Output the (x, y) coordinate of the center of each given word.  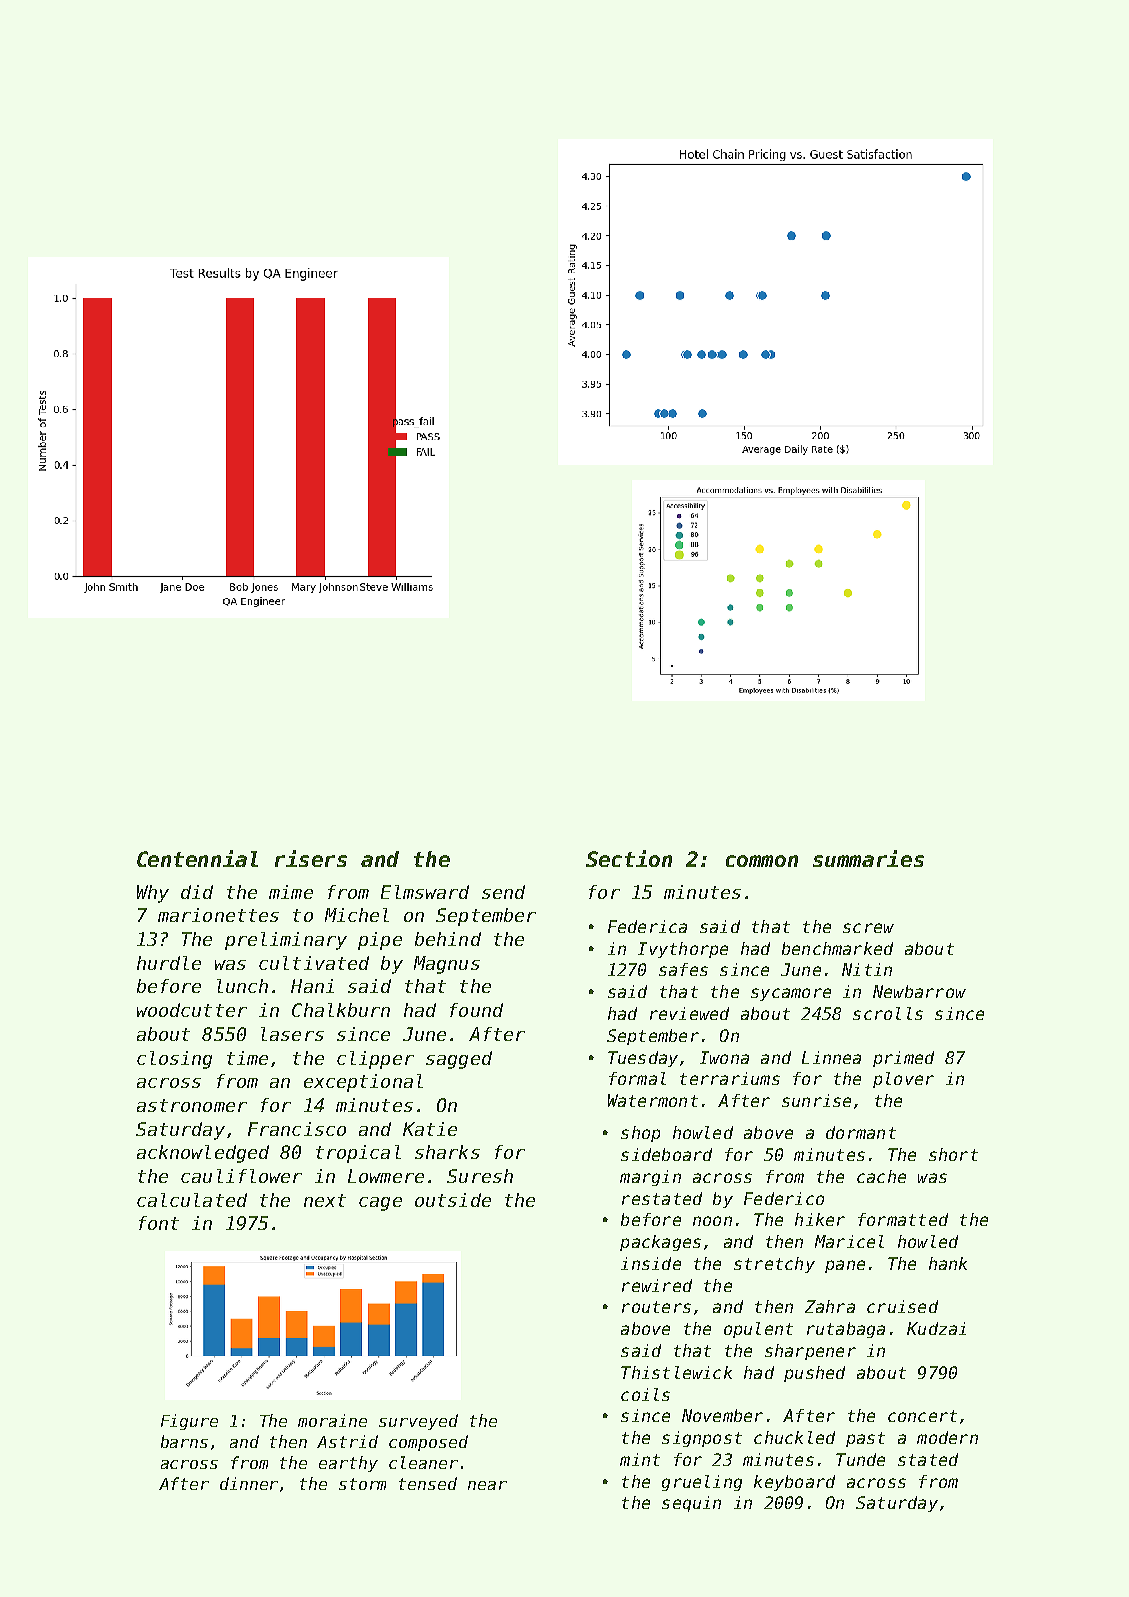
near (487, 1485)
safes (683, 969)
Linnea (831, 1057)
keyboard (794, 1483)
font (159, 1223)
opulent (758, 1330)
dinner (249, 1483)
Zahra (830, 1306)
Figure (189, 1422)
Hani (312, 986)
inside (651, 1263)
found (476, 1010)
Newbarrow (919, 991)
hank (948, 1263)
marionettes (218, 915)
